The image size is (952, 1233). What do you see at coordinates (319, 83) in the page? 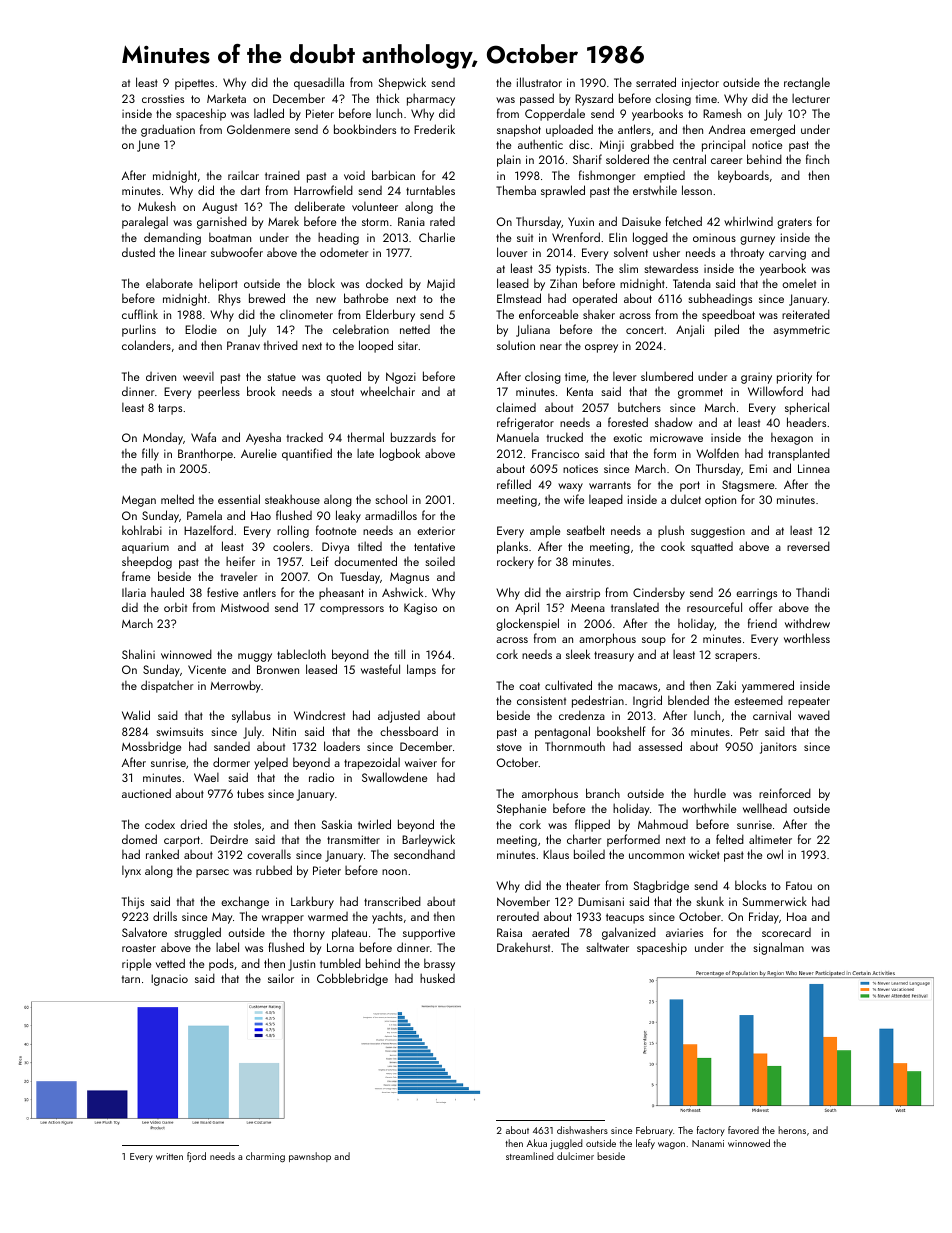
I see `quesadilla` at bounding box center [319, 83].
